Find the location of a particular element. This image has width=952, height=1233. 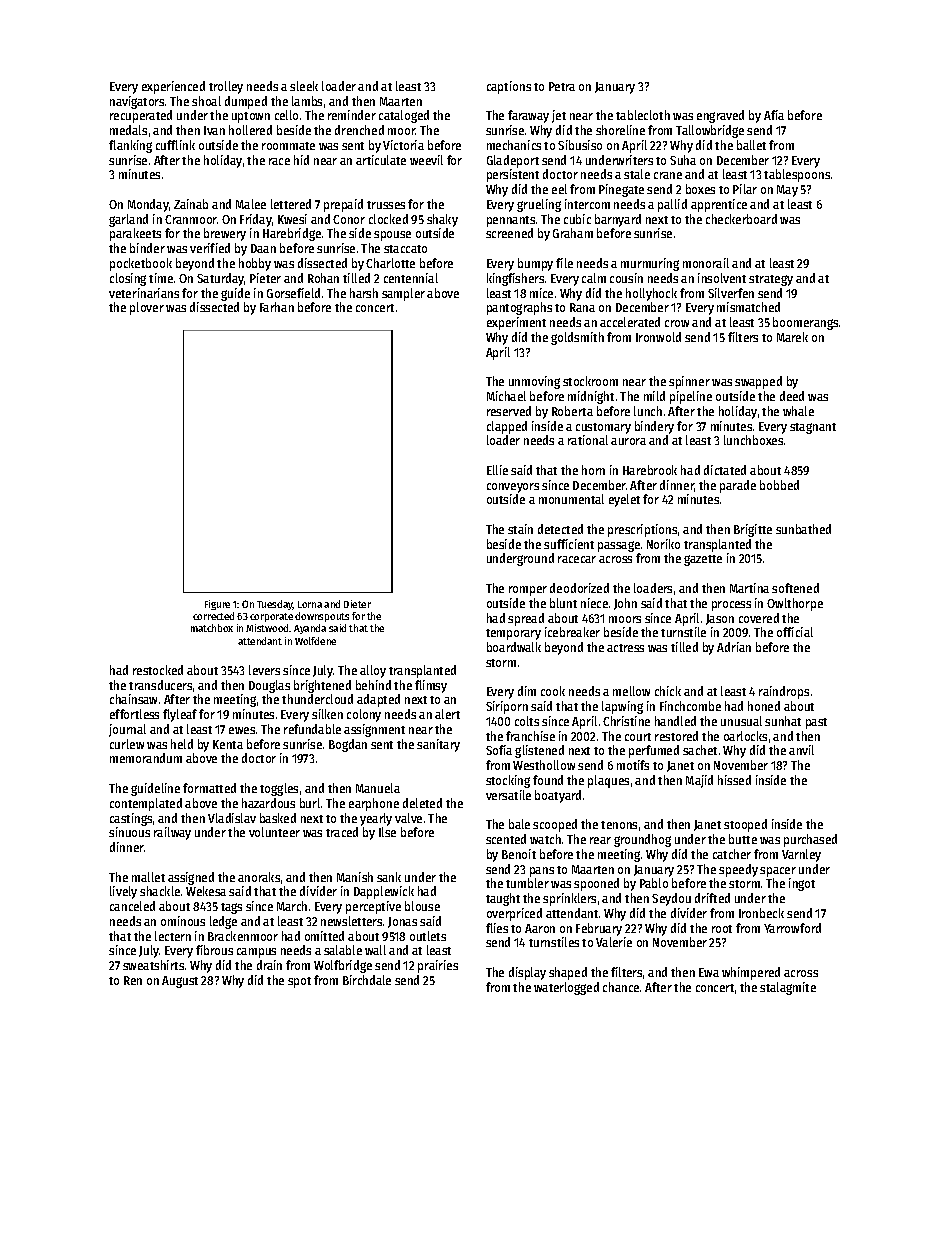

Figure is located at coordinates (217, 605).
